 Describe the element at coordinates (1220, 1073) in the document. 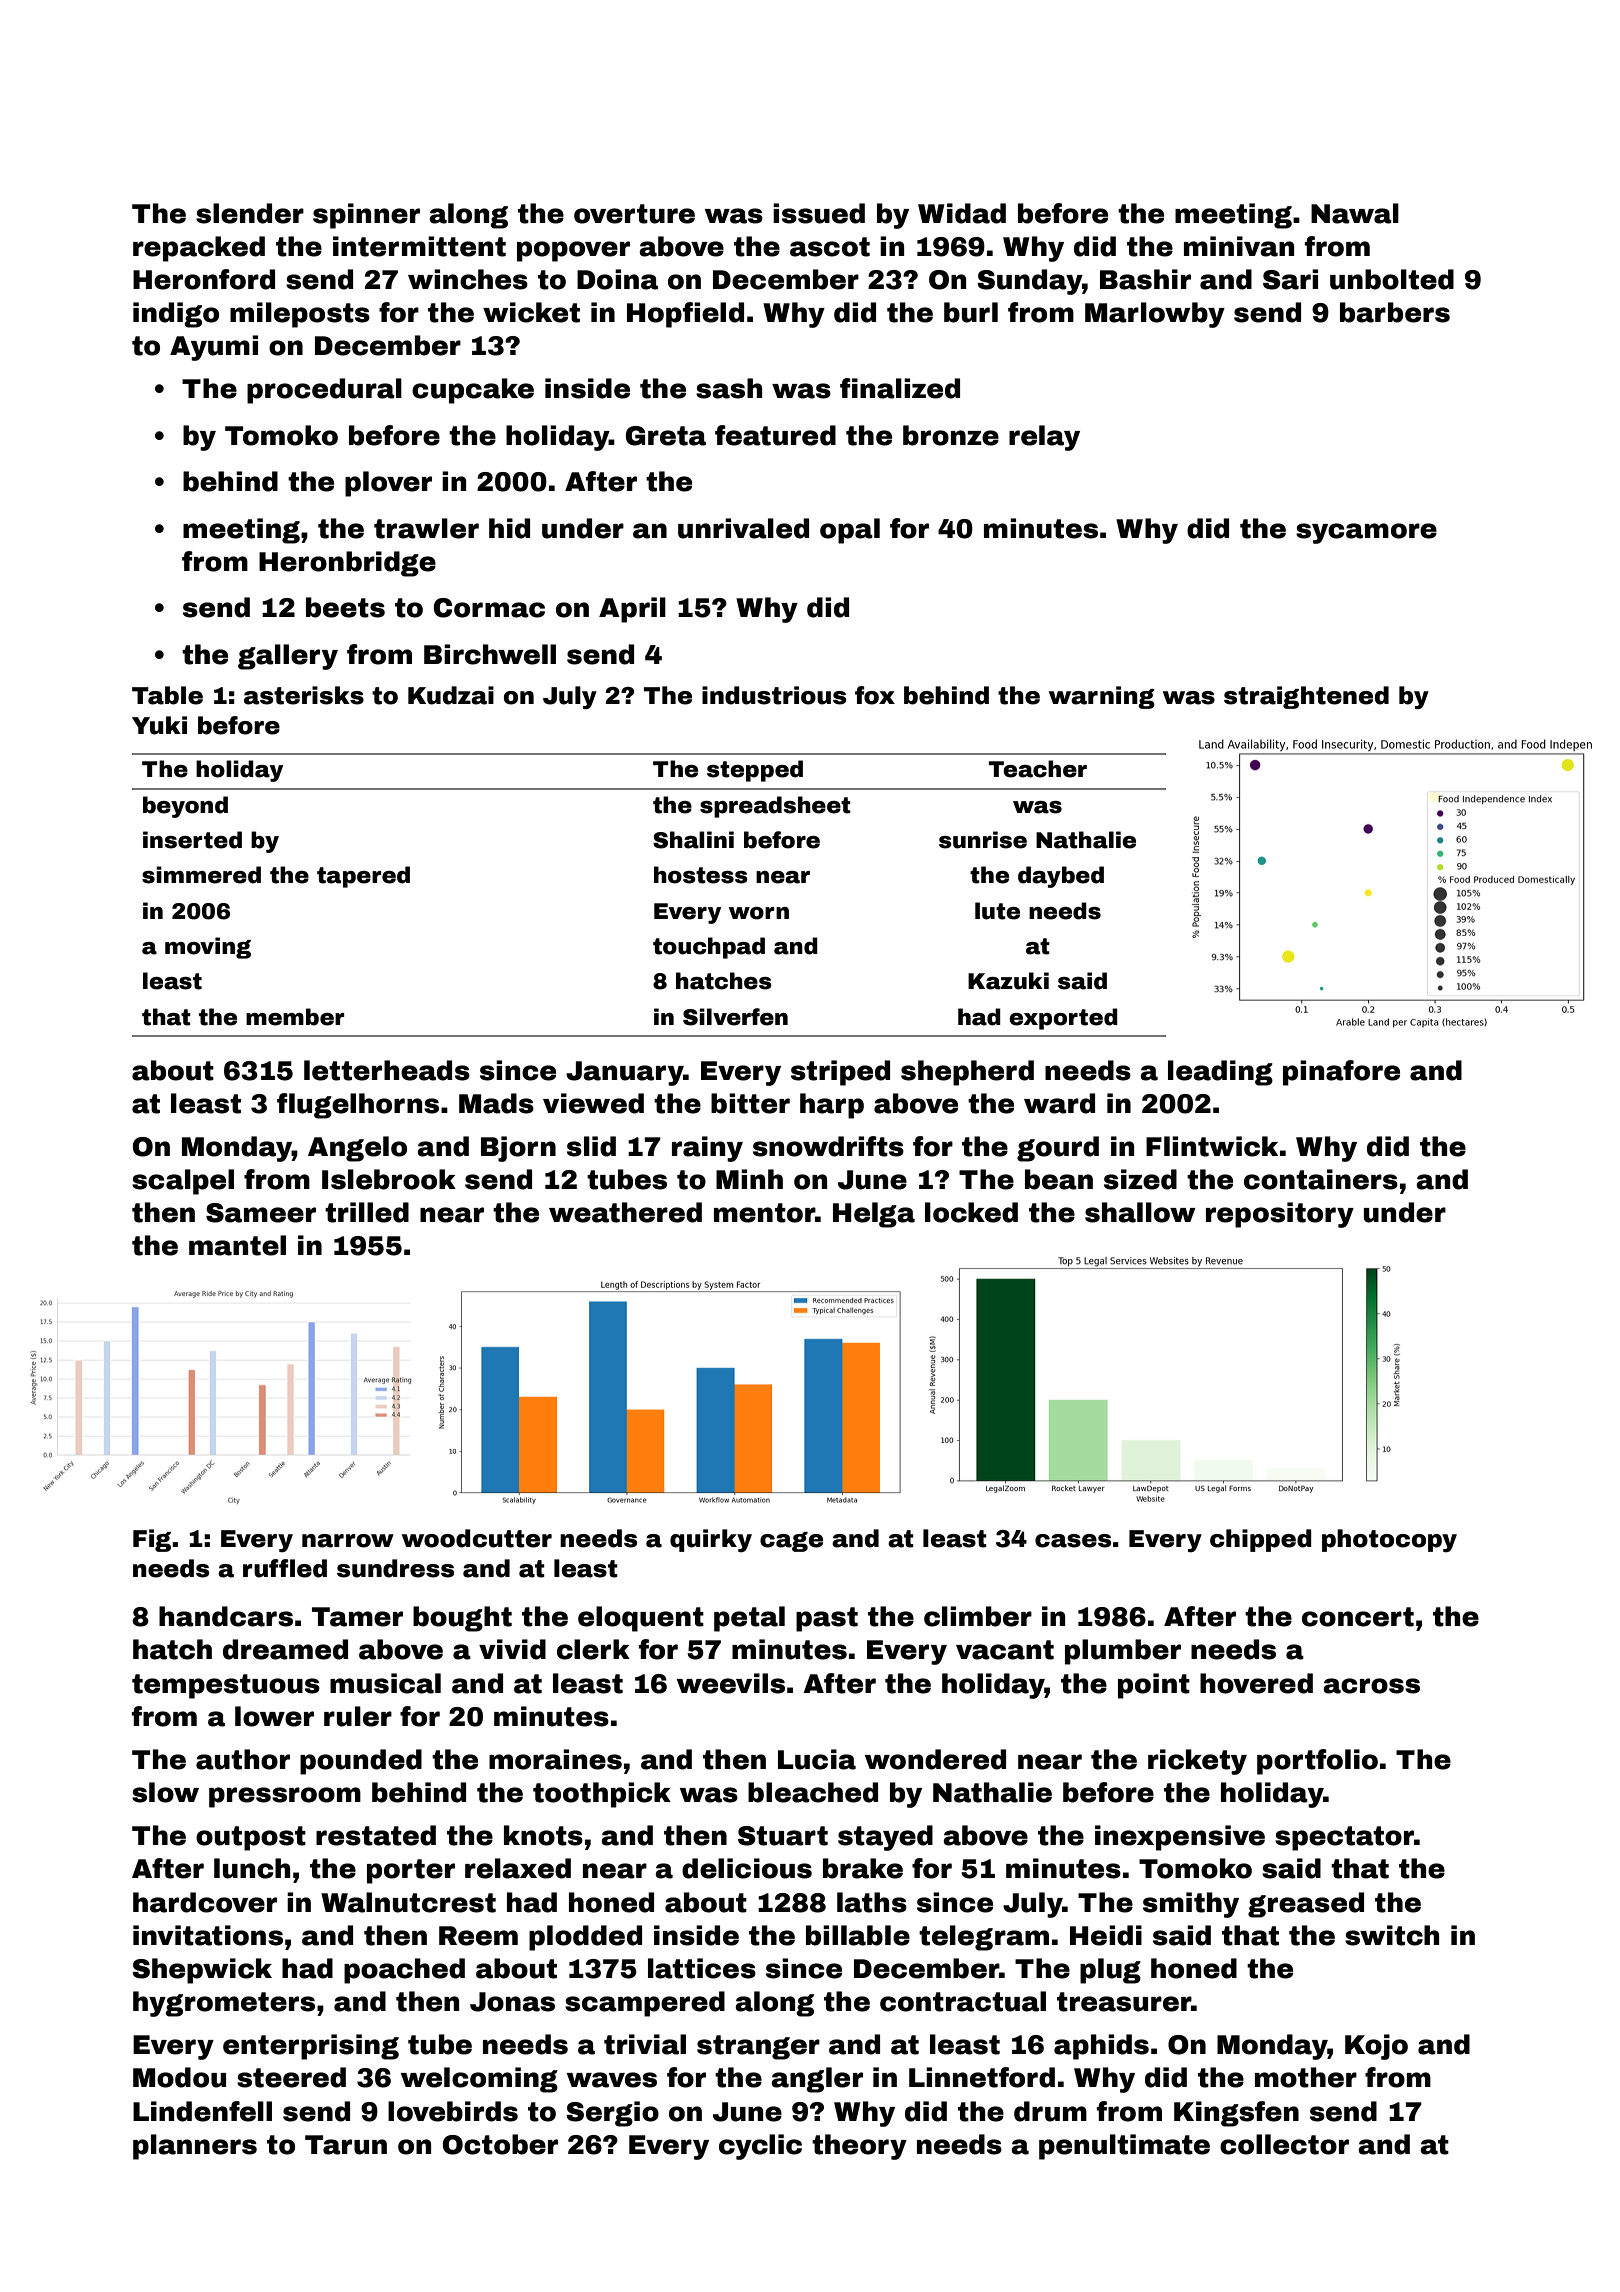

I see `leading` at that location.
